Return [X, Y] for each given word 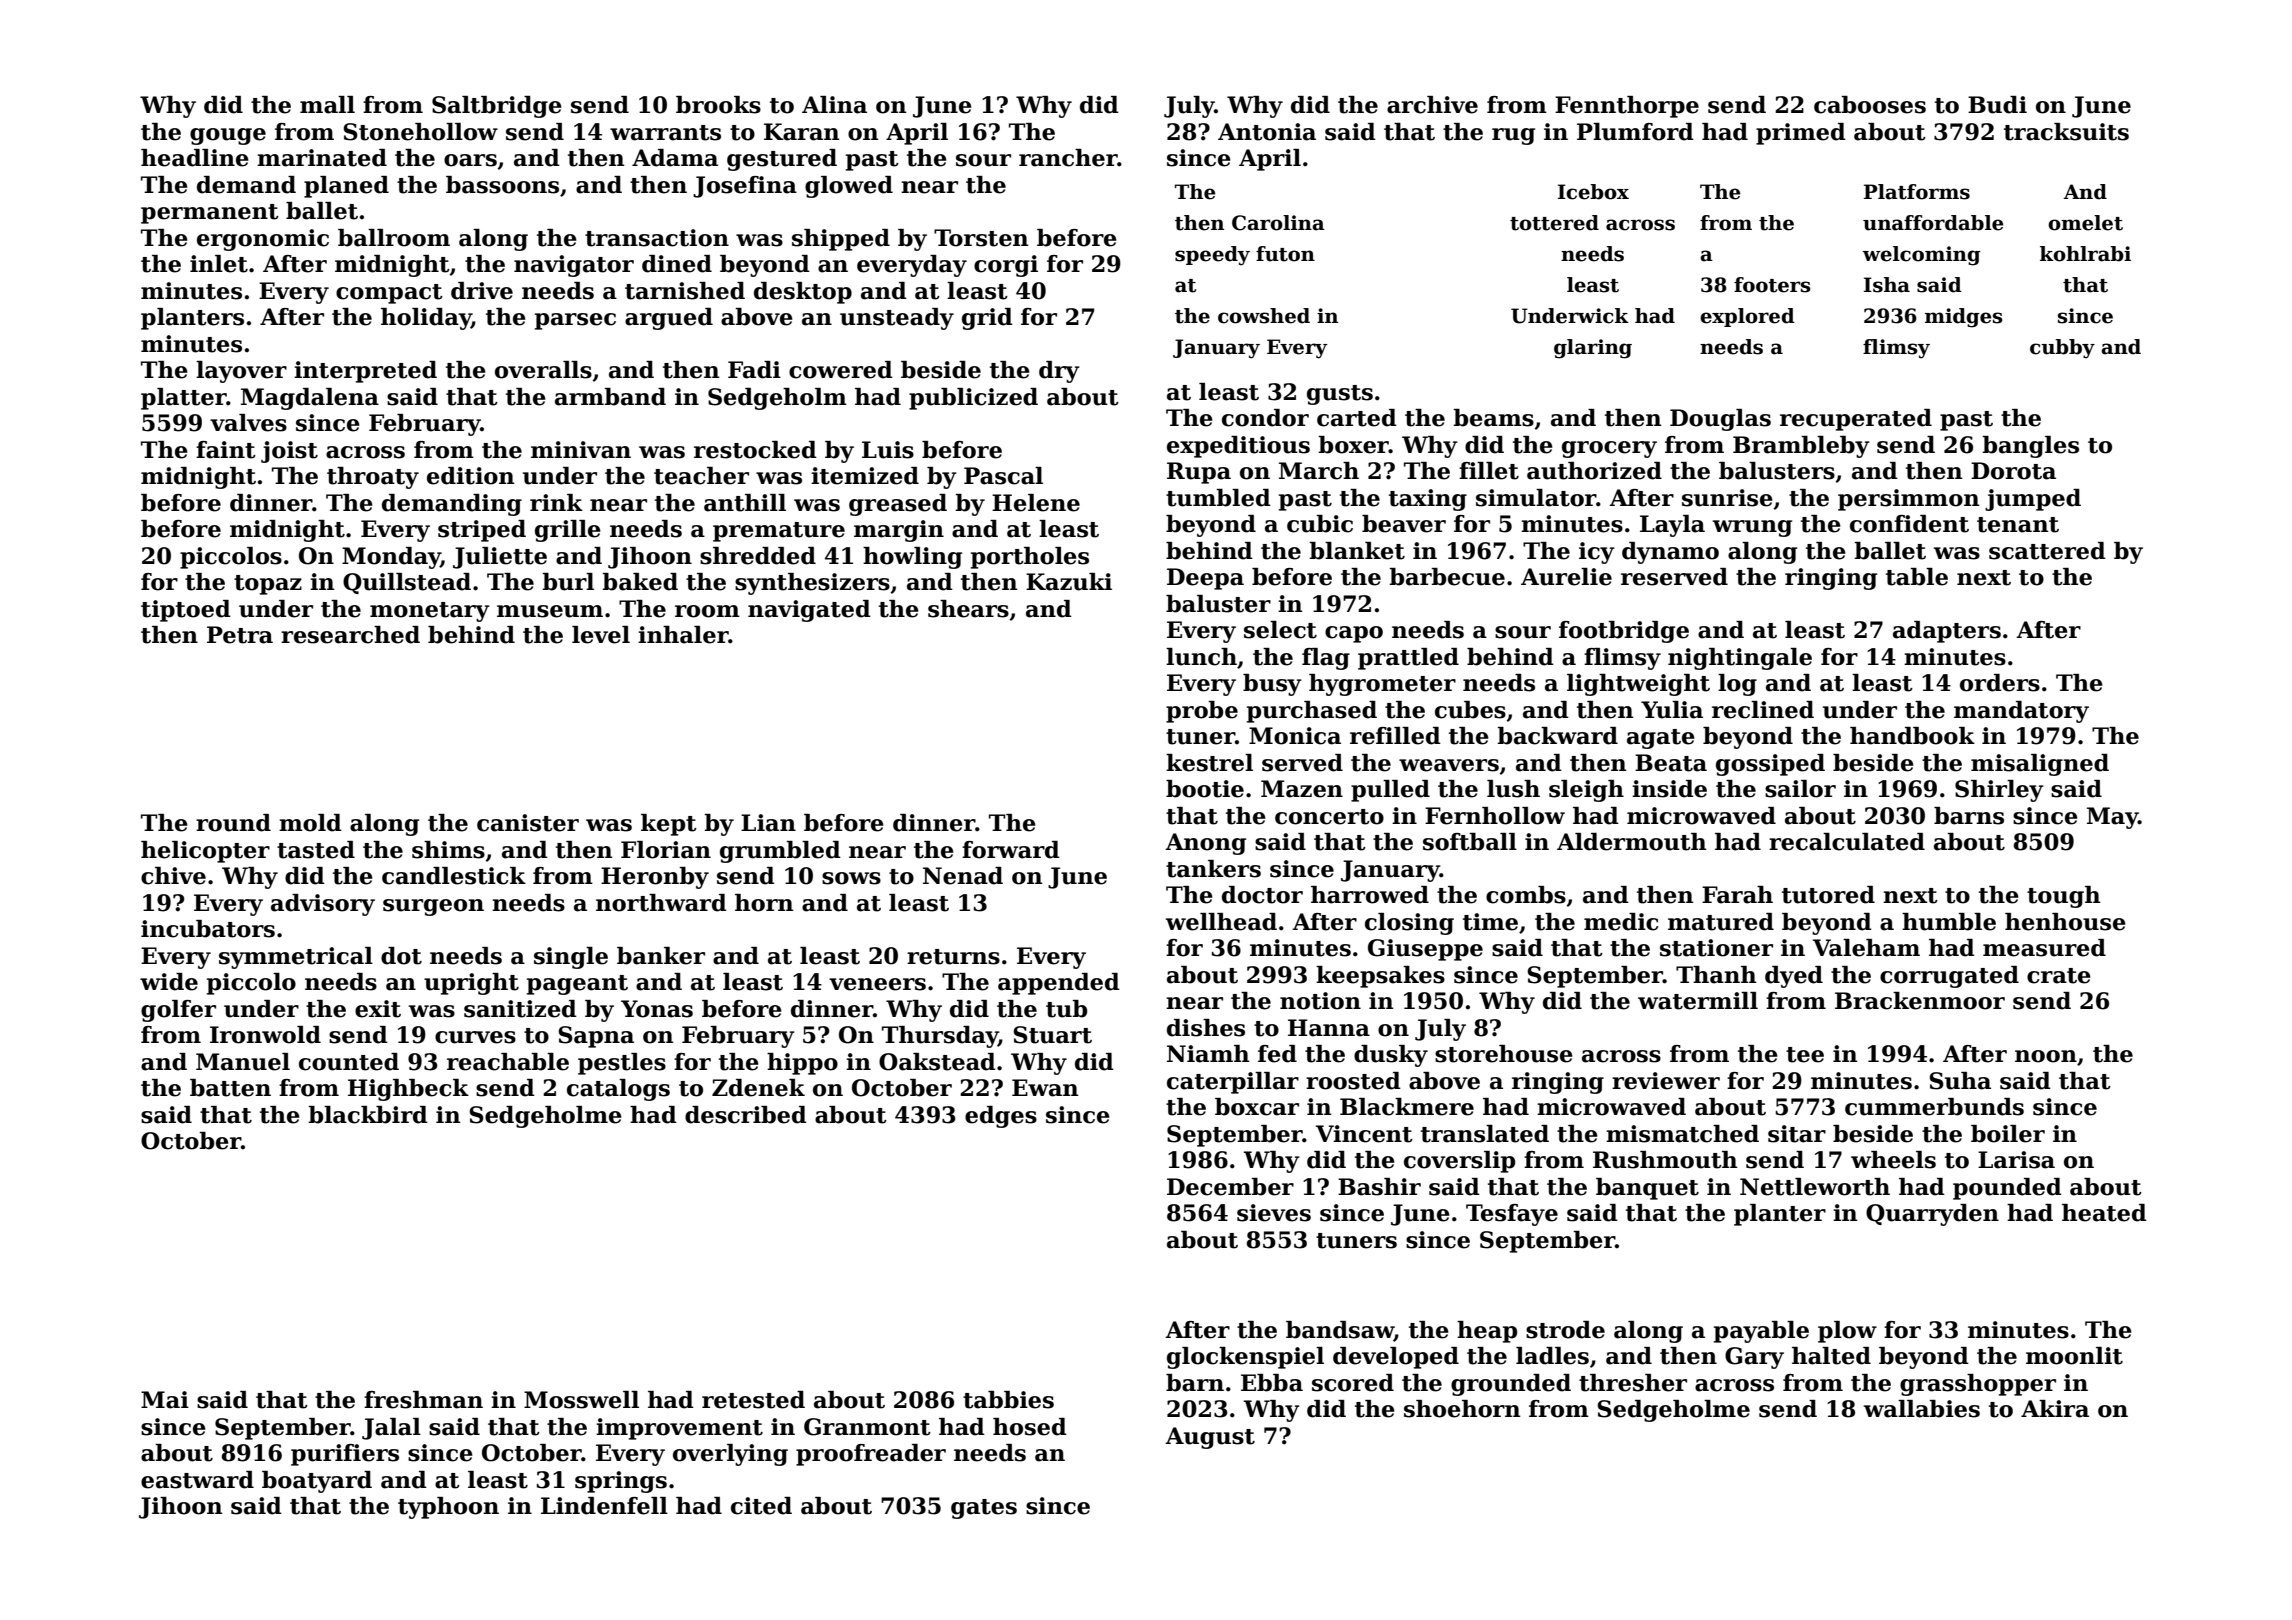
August [1210, 1438]
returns [953, 957]
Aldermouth [1631, 842]
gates [984, 1509]
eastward [197, 1480]
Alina [834, 105]
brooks [718, 105]
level [601, 635]
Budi [1997, 105]
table [1917, 577]
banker [661, 956]
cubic [1320, 524]
